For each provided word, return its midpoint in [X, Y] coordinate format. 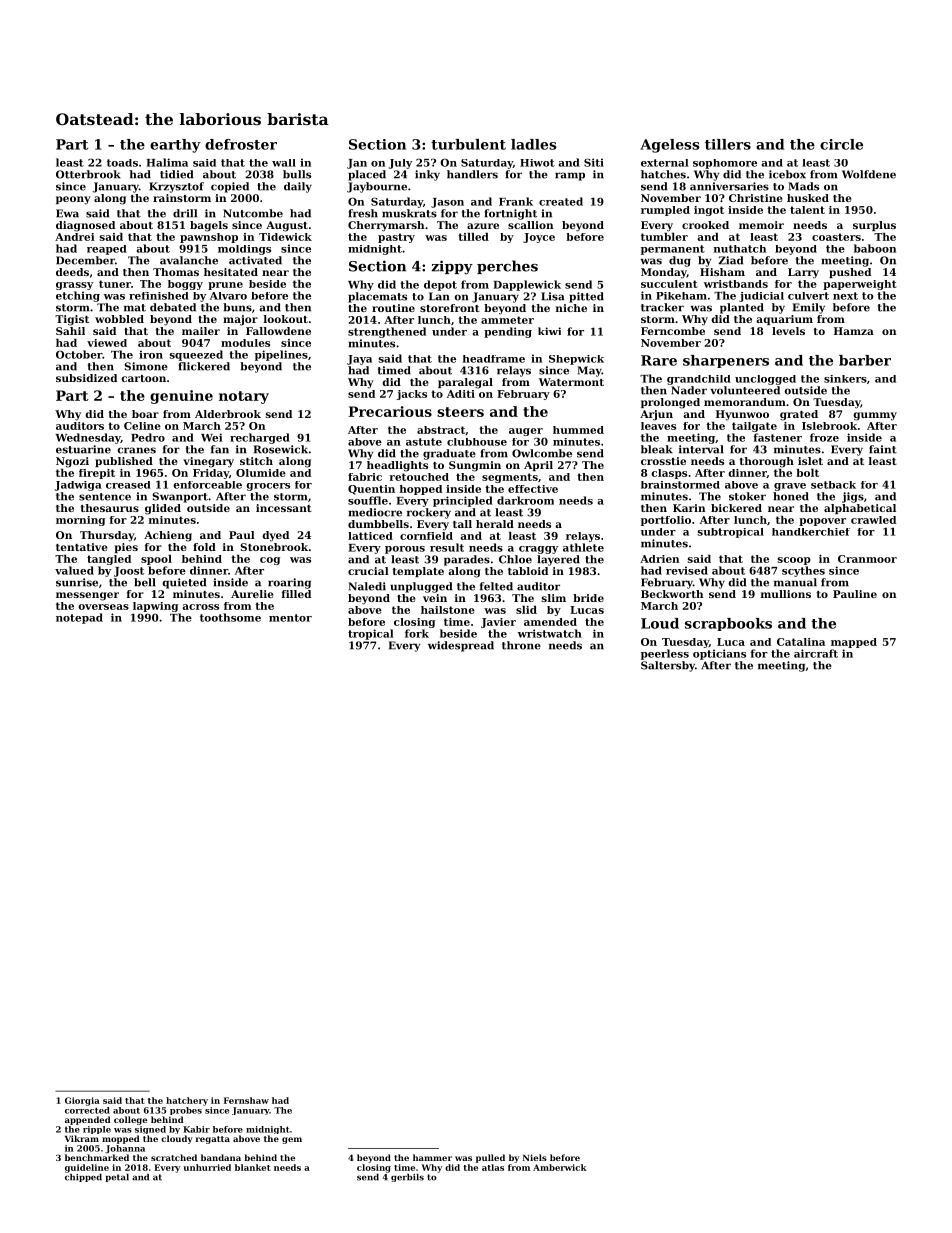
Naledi [367, 586]
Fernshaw [246, 1100]
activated [255, 260]
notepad [79, 618]
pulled [490, 1158]
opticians [719, 654]
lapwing [155, 607]
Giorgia [82, 1101]
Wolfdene [869, 174]
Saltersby [668, 666]
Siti [594, 162]
